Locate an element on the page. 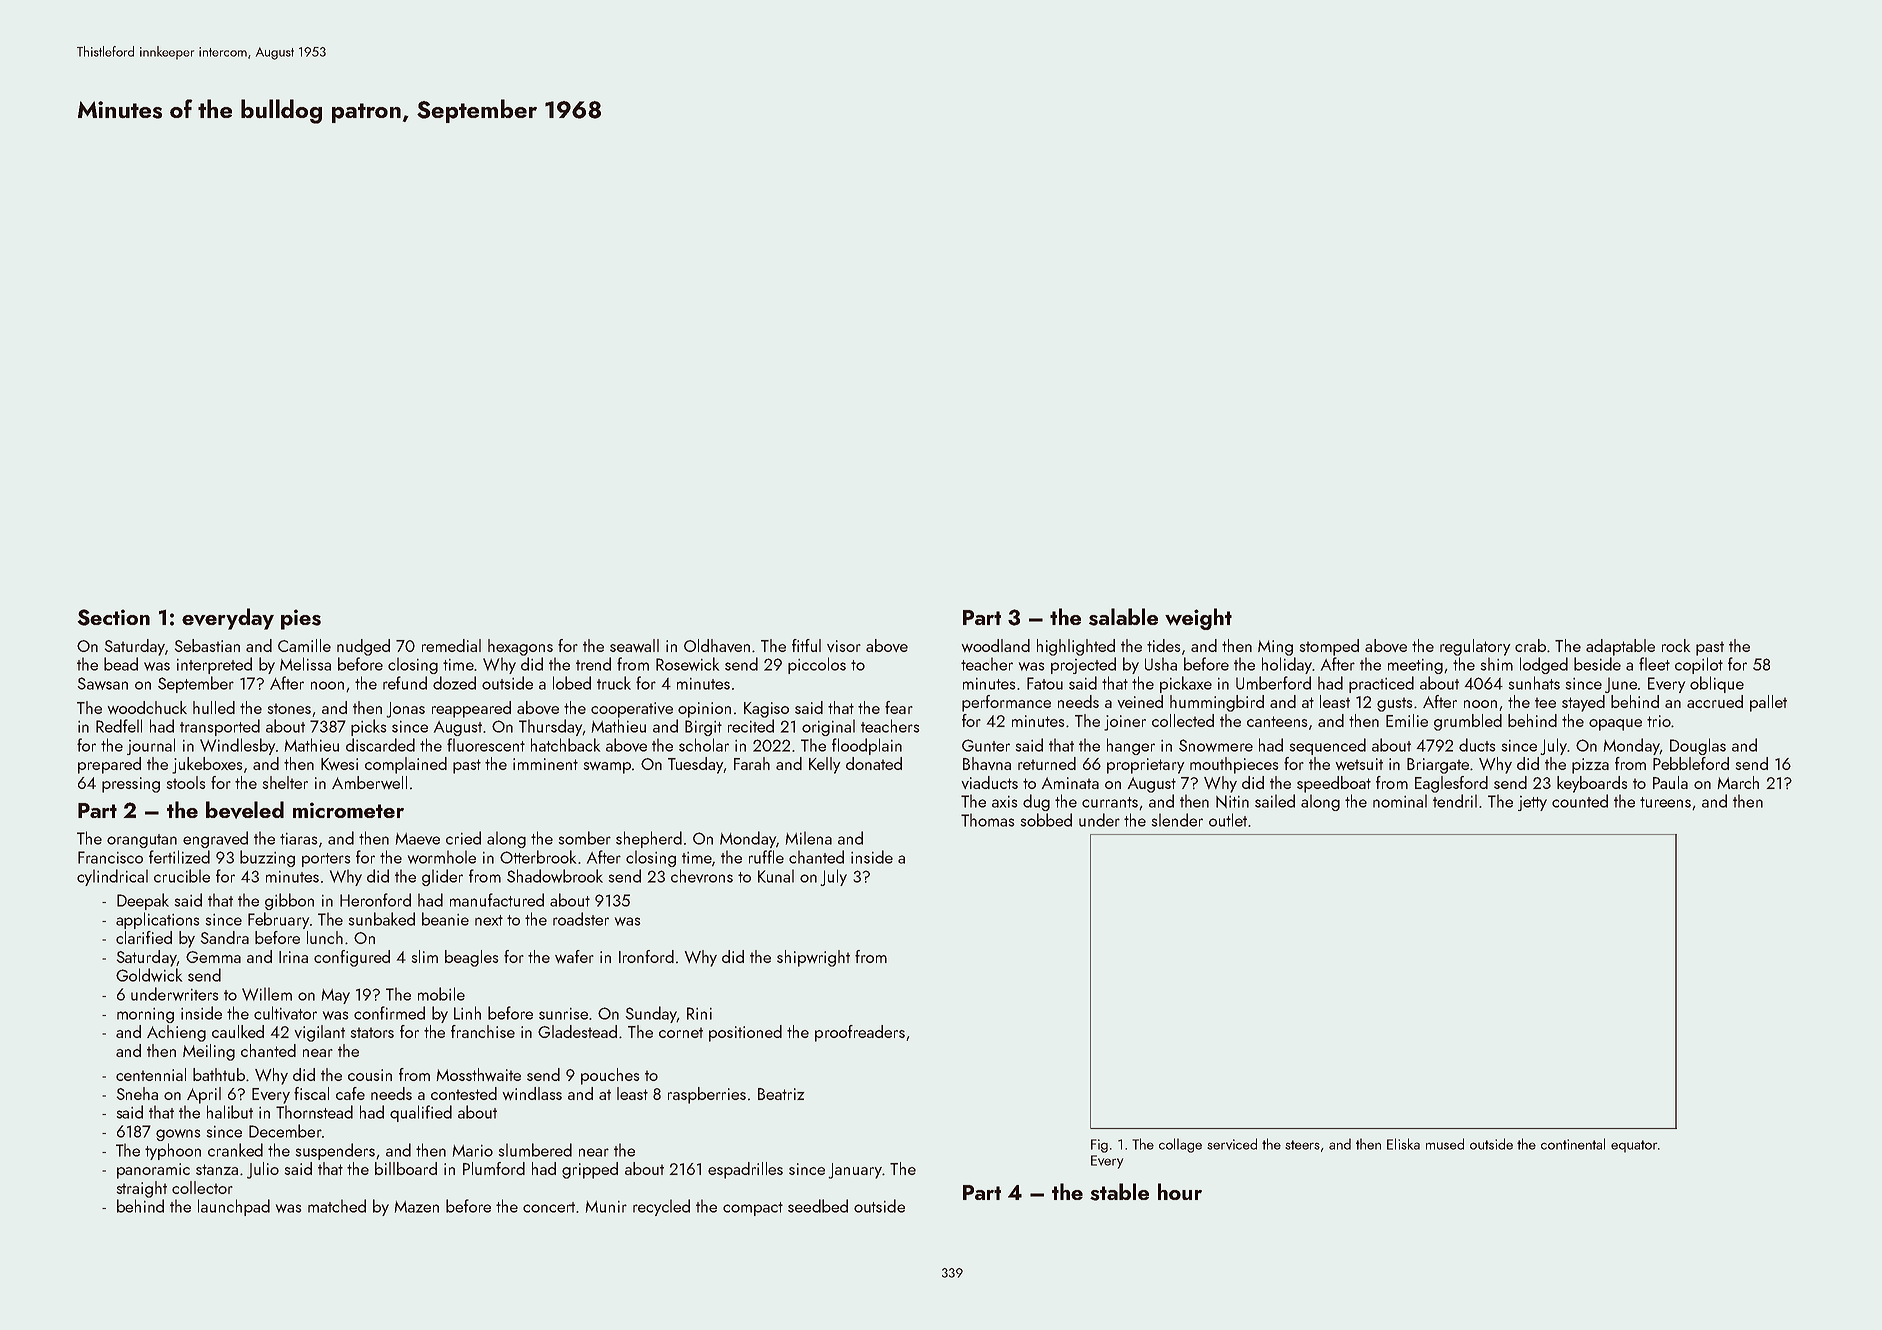 This document has height=1330, width=1882. counted is located at coordinates (1580, 801).
